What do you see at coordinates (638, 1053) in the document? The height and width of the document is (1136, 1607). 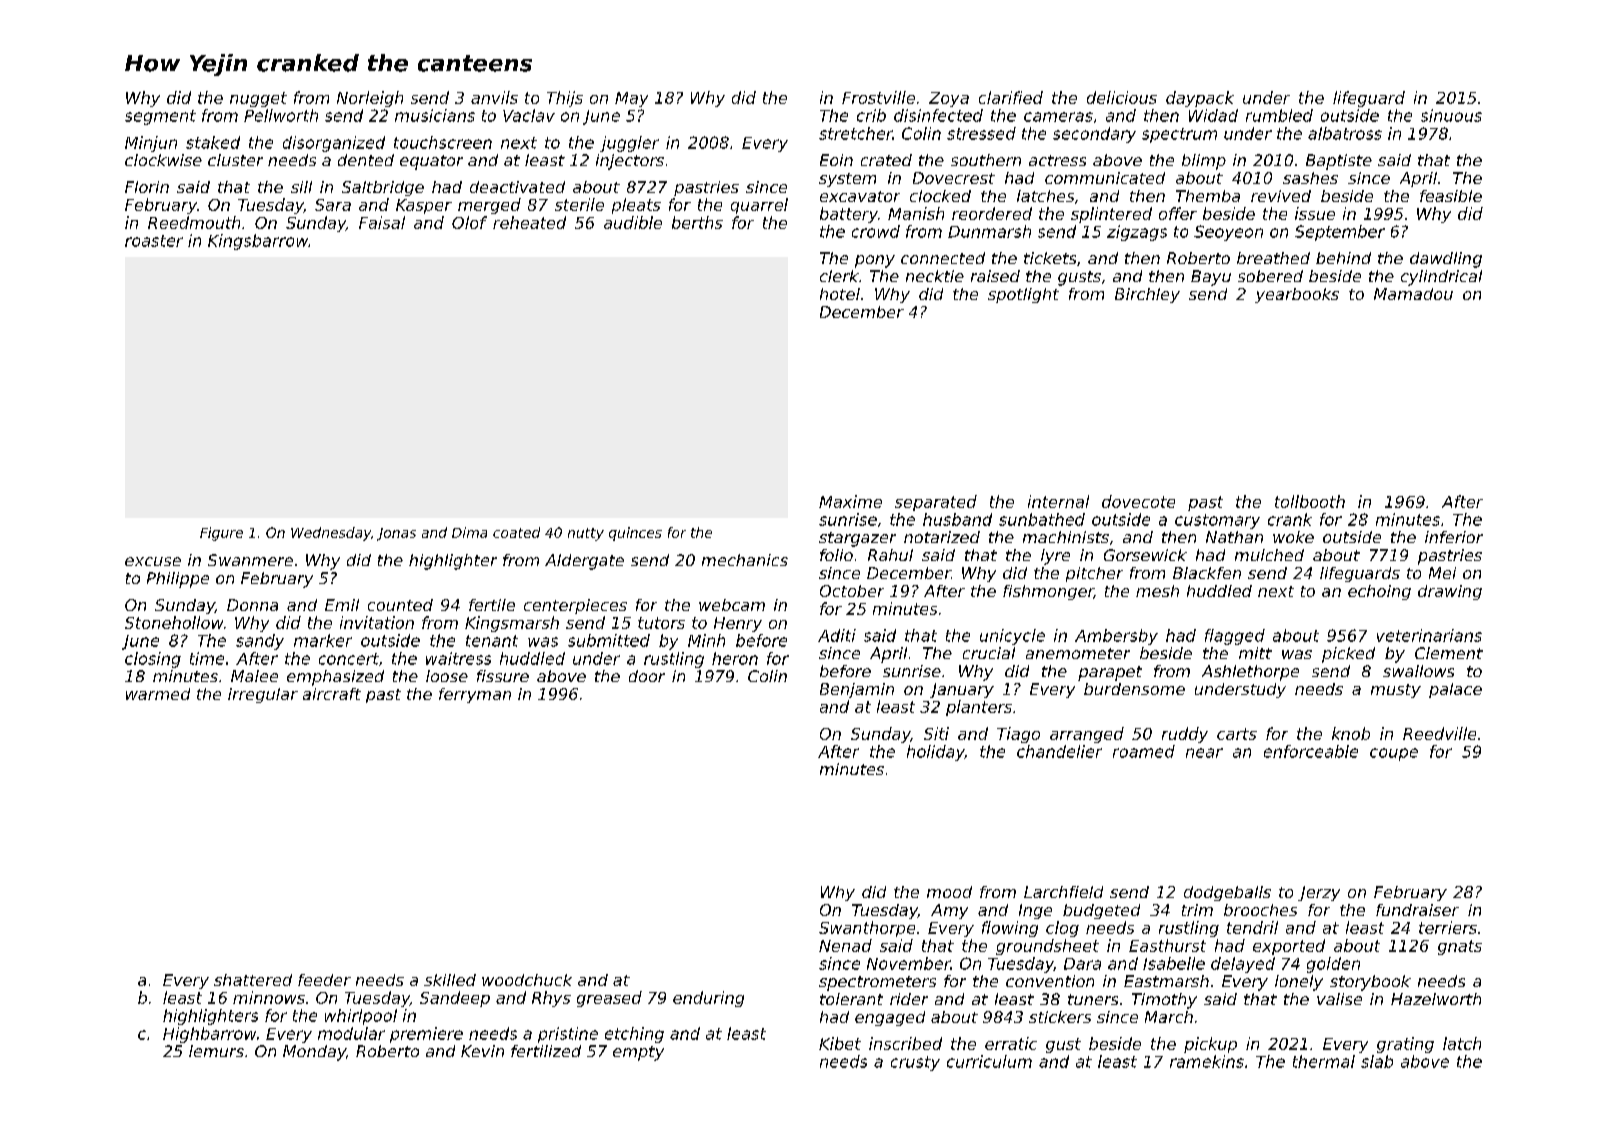 I see `empty` at bounding box center [638, 1053].
